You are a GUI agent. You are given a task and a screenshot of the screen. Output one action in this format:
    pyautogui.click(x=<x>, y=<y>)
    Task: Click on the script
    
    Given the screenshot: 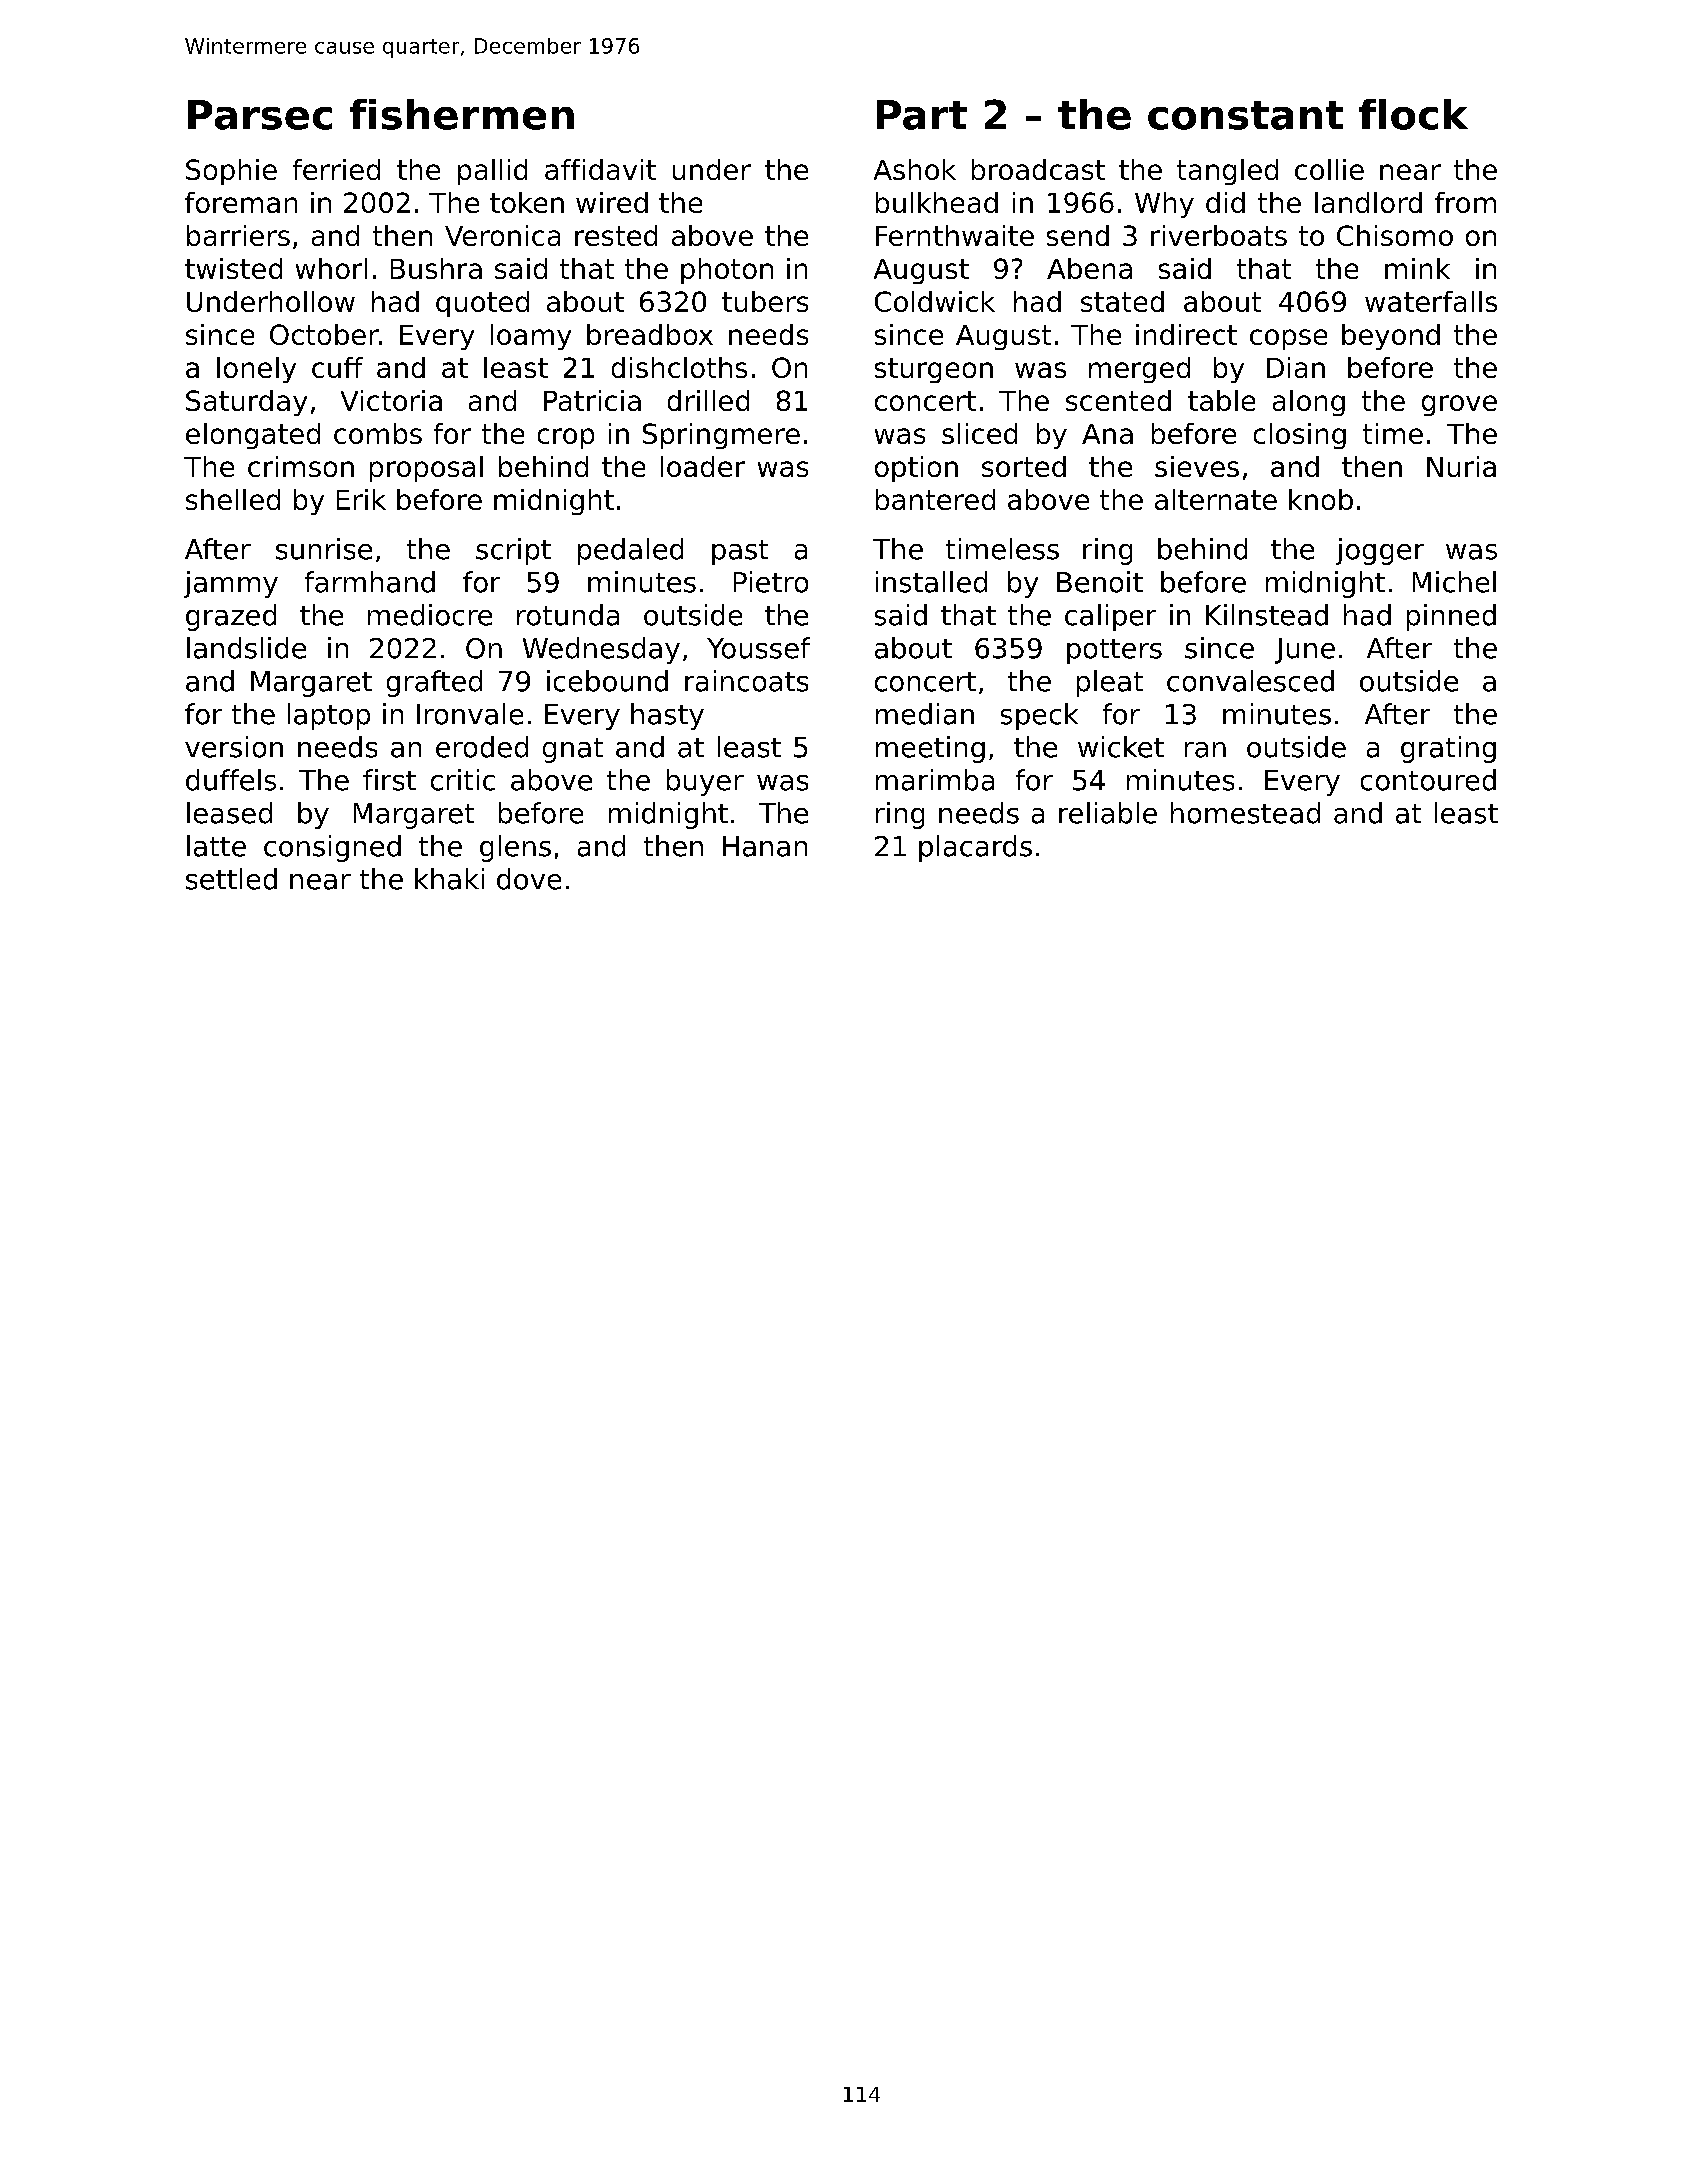 What is the action you would take?
    pyautogui.click(x=513, y=551)
